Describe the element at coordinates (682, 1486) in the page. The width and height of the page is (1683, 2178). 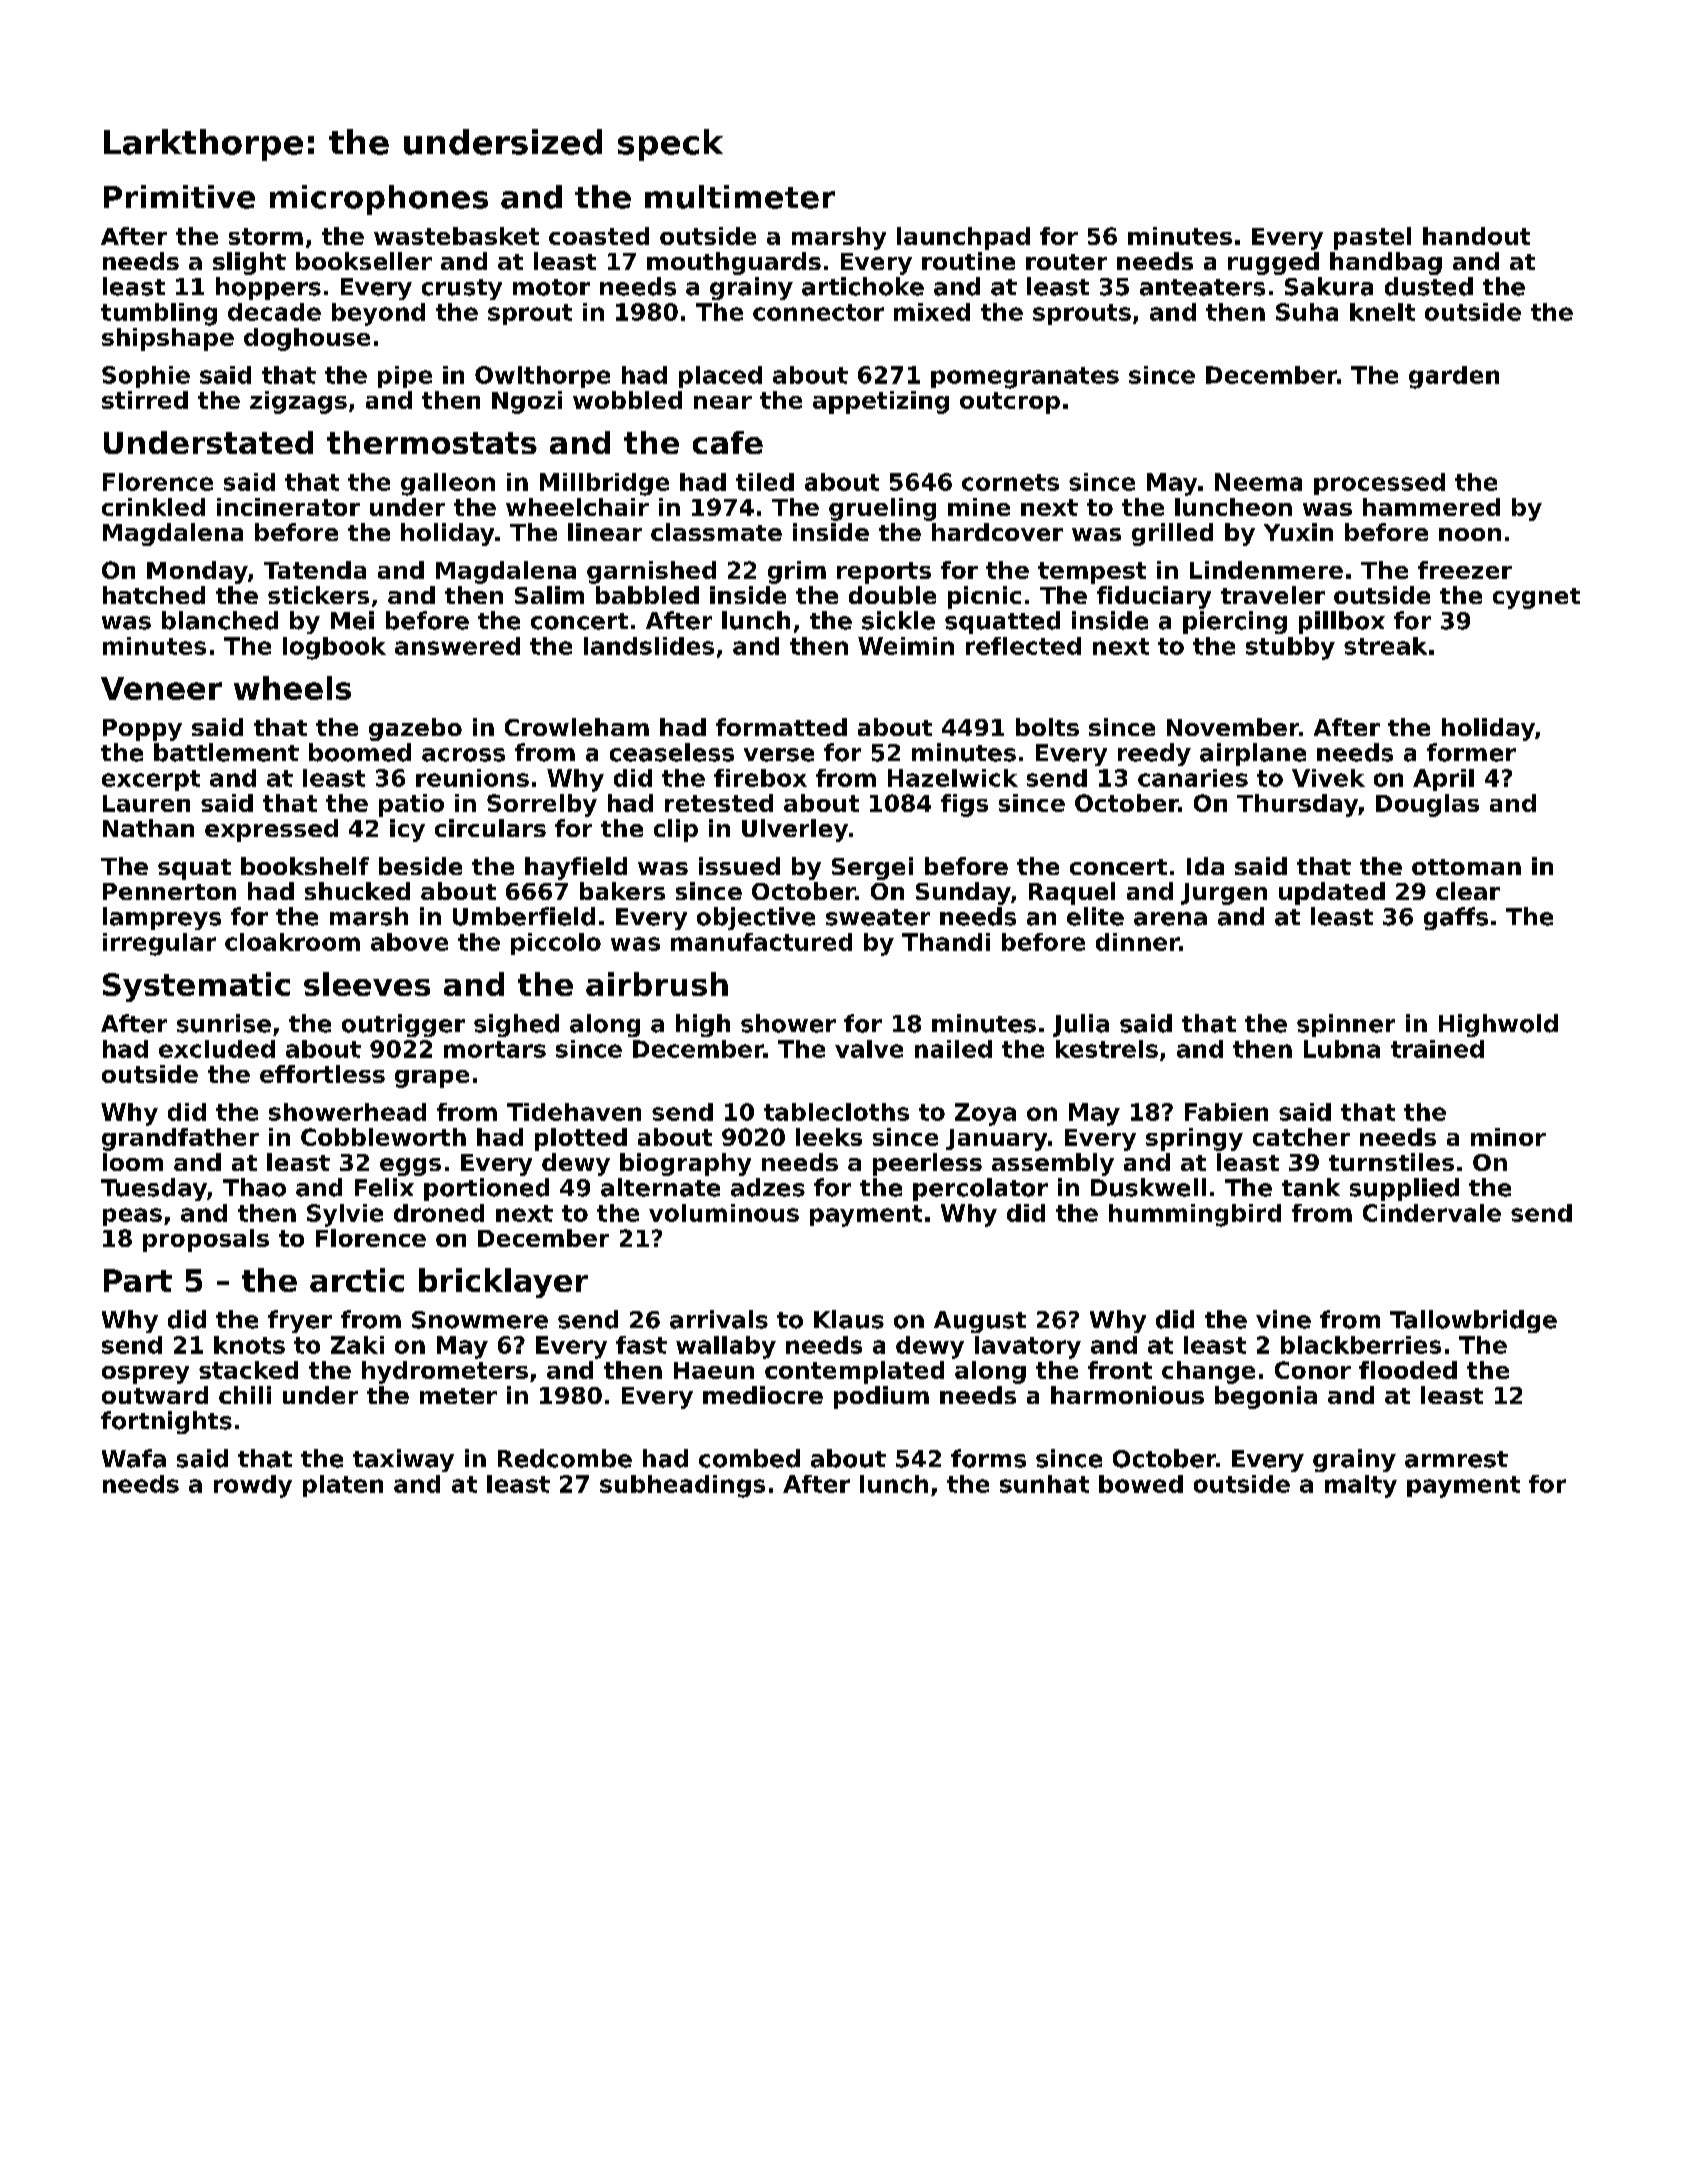
I see `subheadings` at that location.
